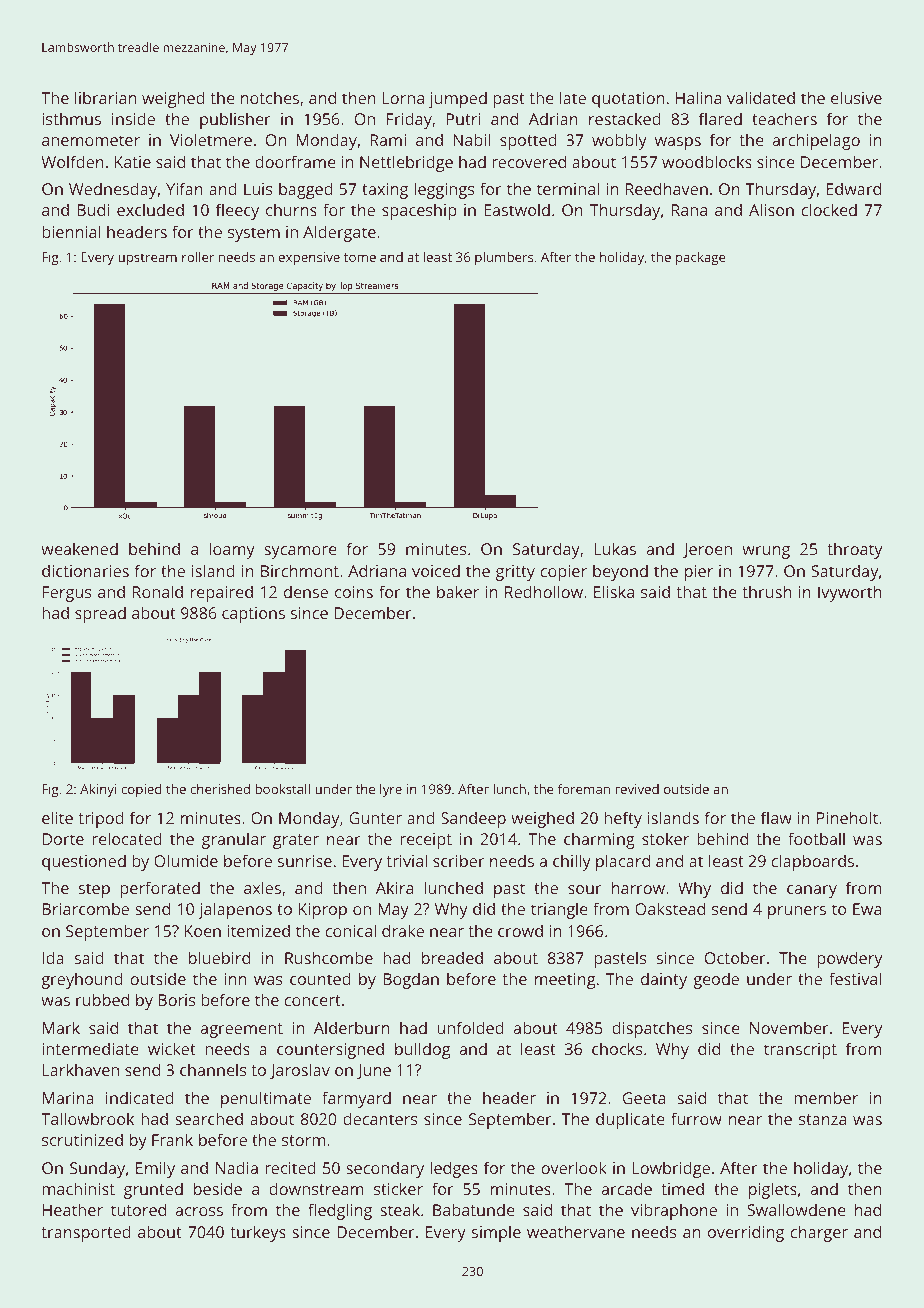 This screenshot has width=924, height=1308. What do you see at coordinates (158, 591) in the screenshot?
I see `Ronald` at bounding box center [158, 591].
